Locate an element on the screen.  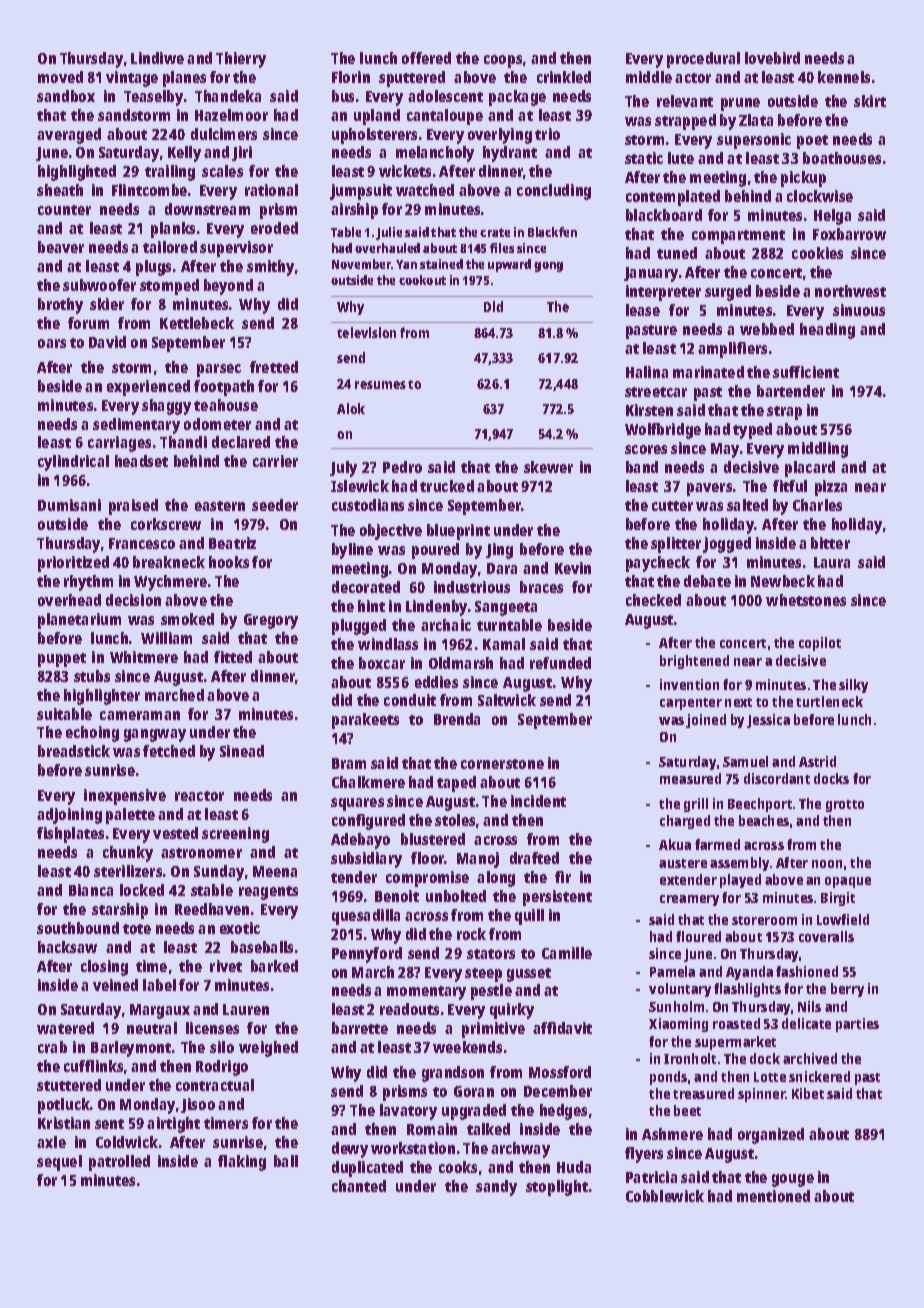
Reedhaven is located at coordinates (212, 909).
